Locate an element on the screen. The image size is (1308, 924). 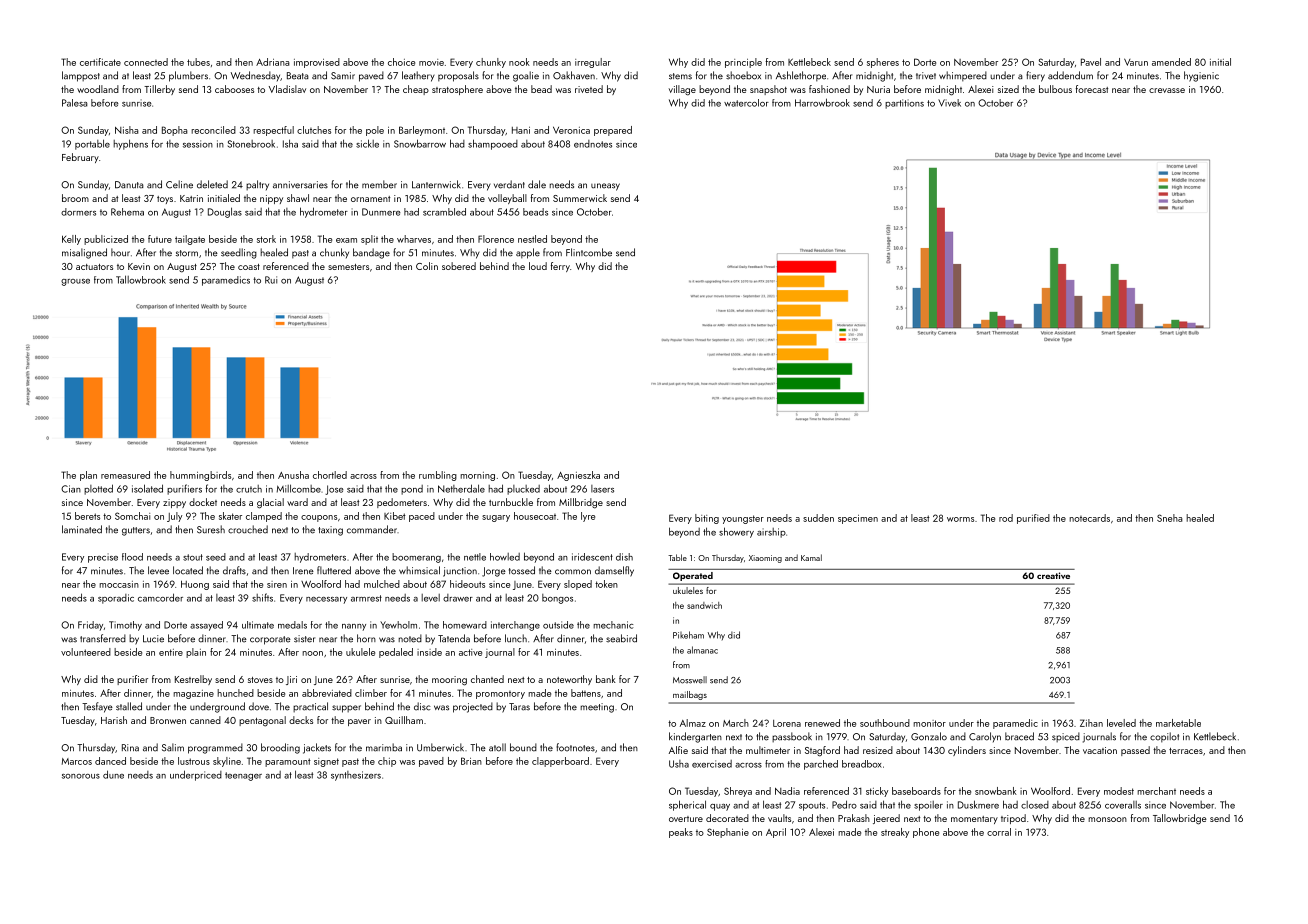
streaky is located at coordinates (895, 833).
